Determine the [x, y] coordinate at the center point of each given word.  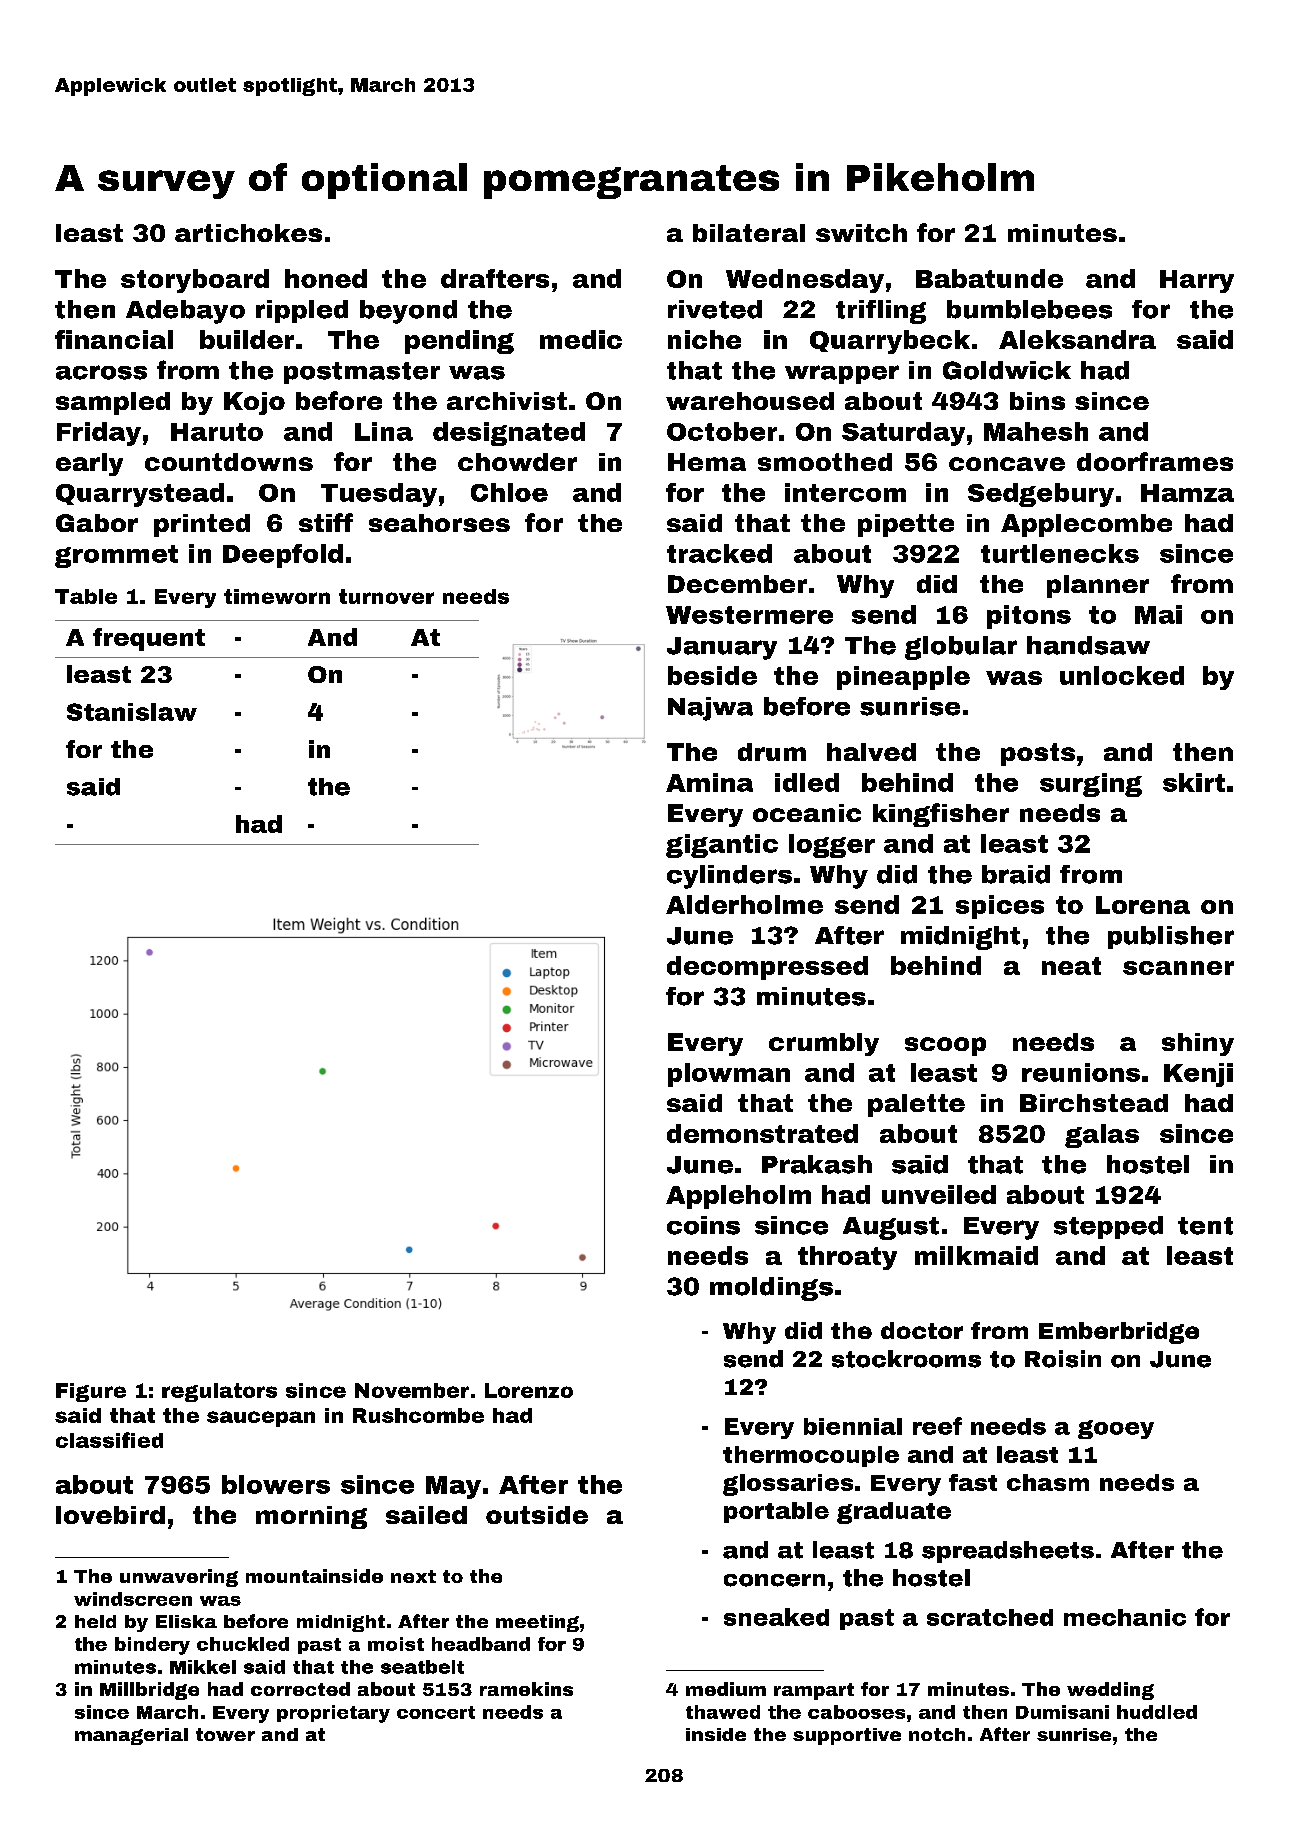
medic [581, 339]
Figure [91, 1392]
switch [861, 233]
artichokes [248, 233]
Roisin [1063, 1359]
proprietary [333, 1714]
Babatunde [989, 278]
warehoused [750, 401]
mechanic [1125, 1617]
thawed [723, 1712]
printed [202, 525]
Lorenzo [529, 1390]
